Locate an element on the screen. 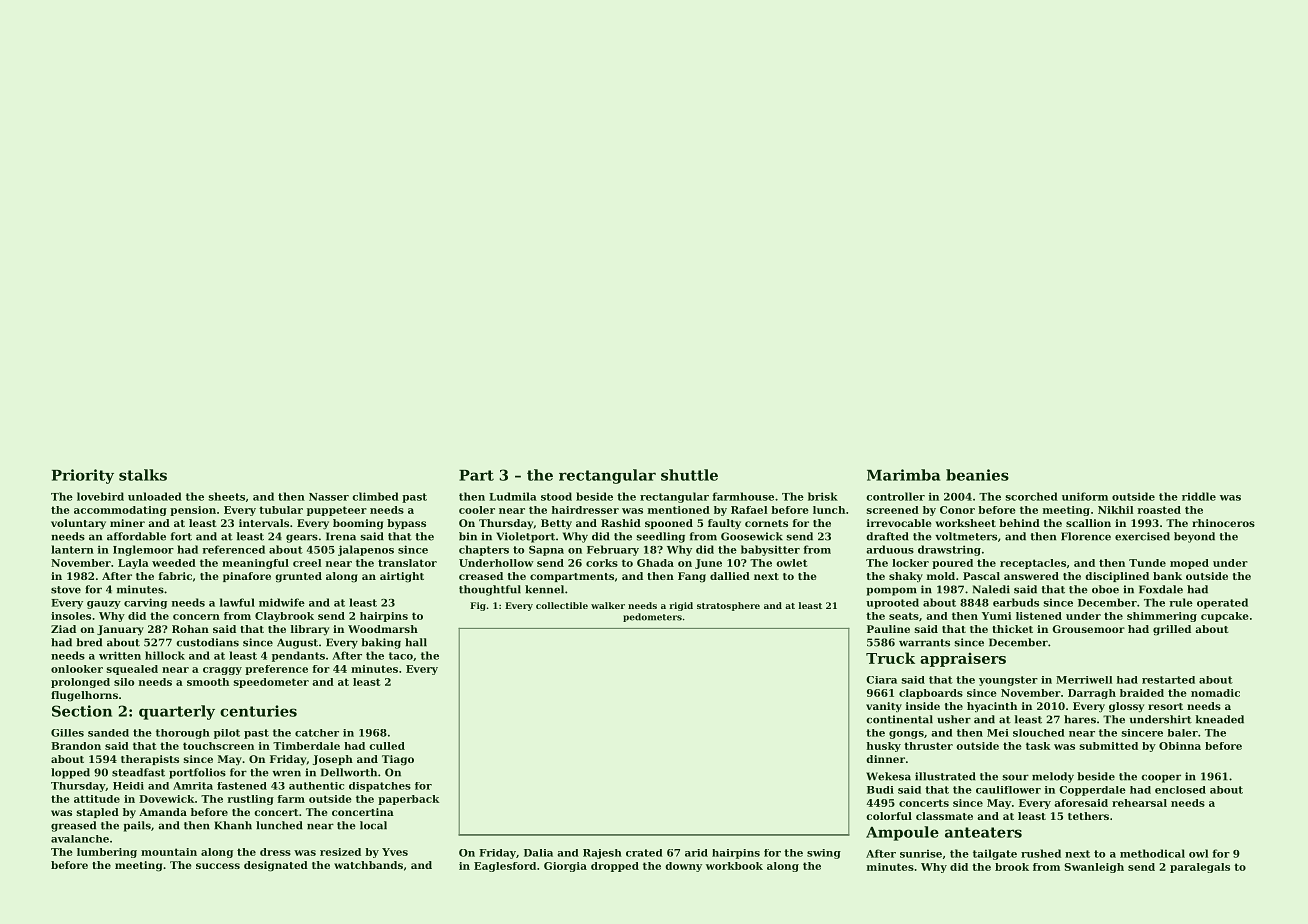  Timberdale is located at coordinates (306, 746).
